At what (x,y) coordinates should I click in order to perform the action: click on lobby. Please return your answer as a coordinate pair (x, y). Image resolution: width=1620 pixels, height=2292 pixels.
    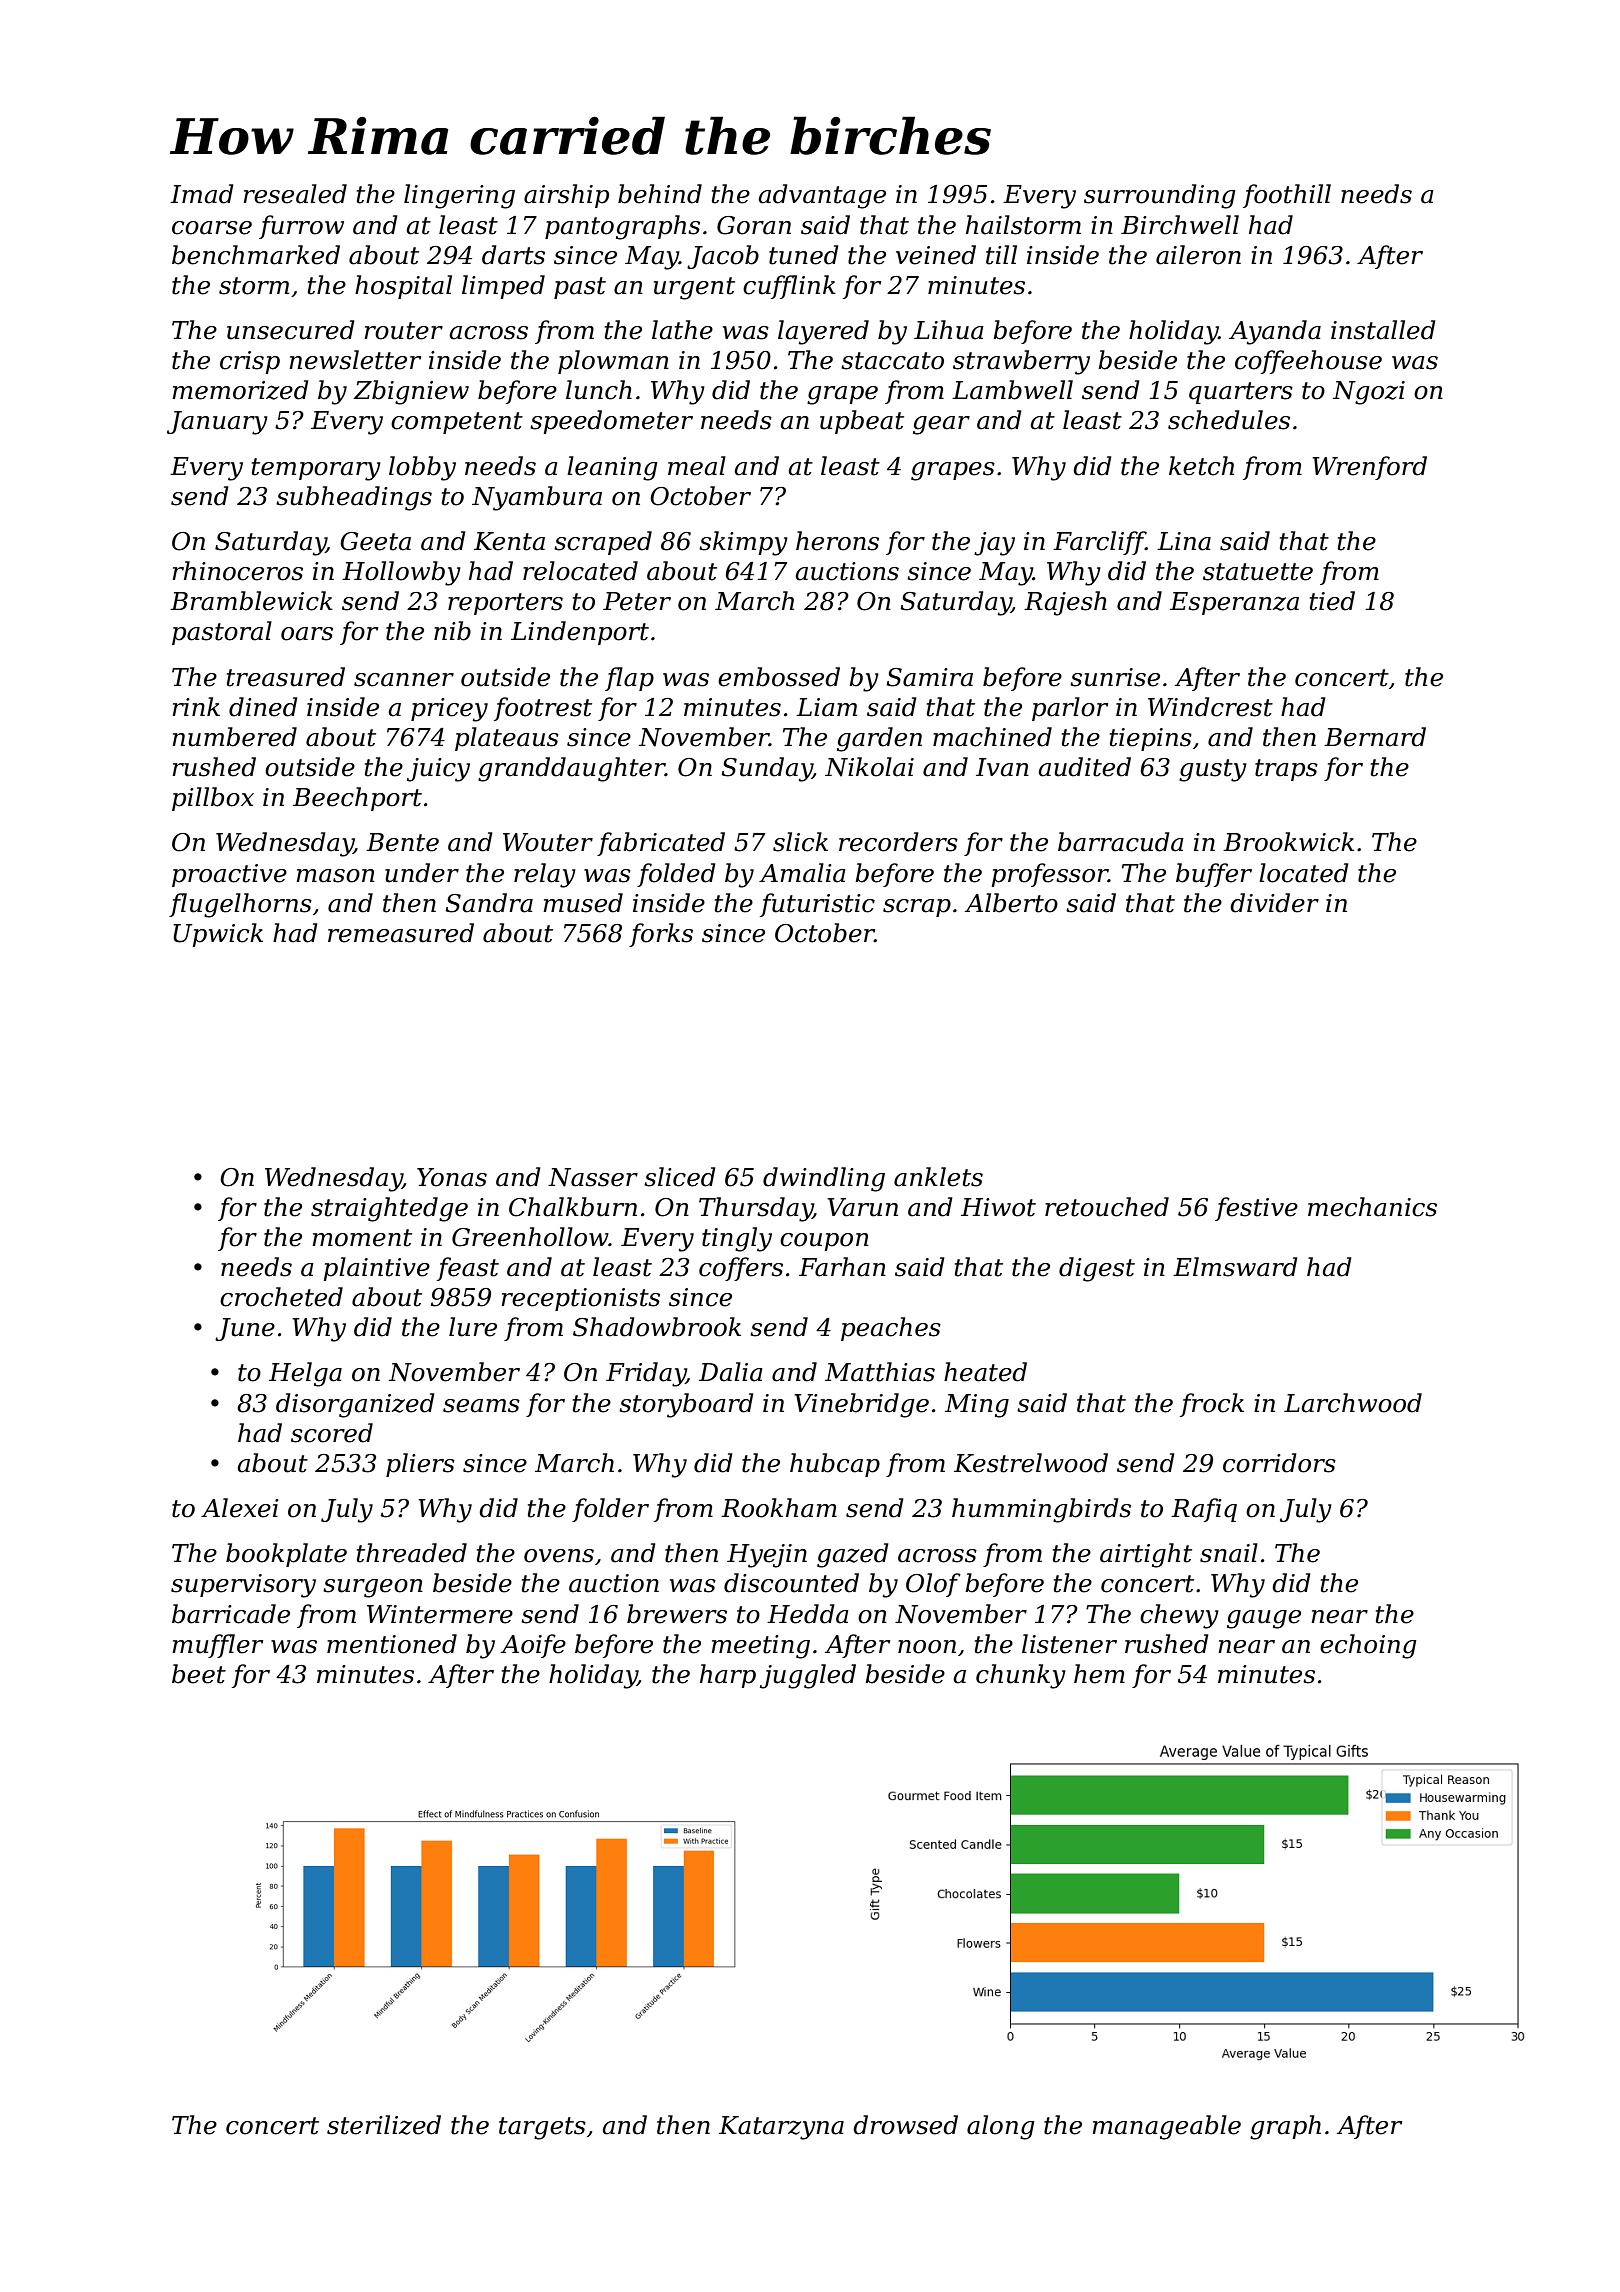
    Looking at the image, I should click on (422, 468).
